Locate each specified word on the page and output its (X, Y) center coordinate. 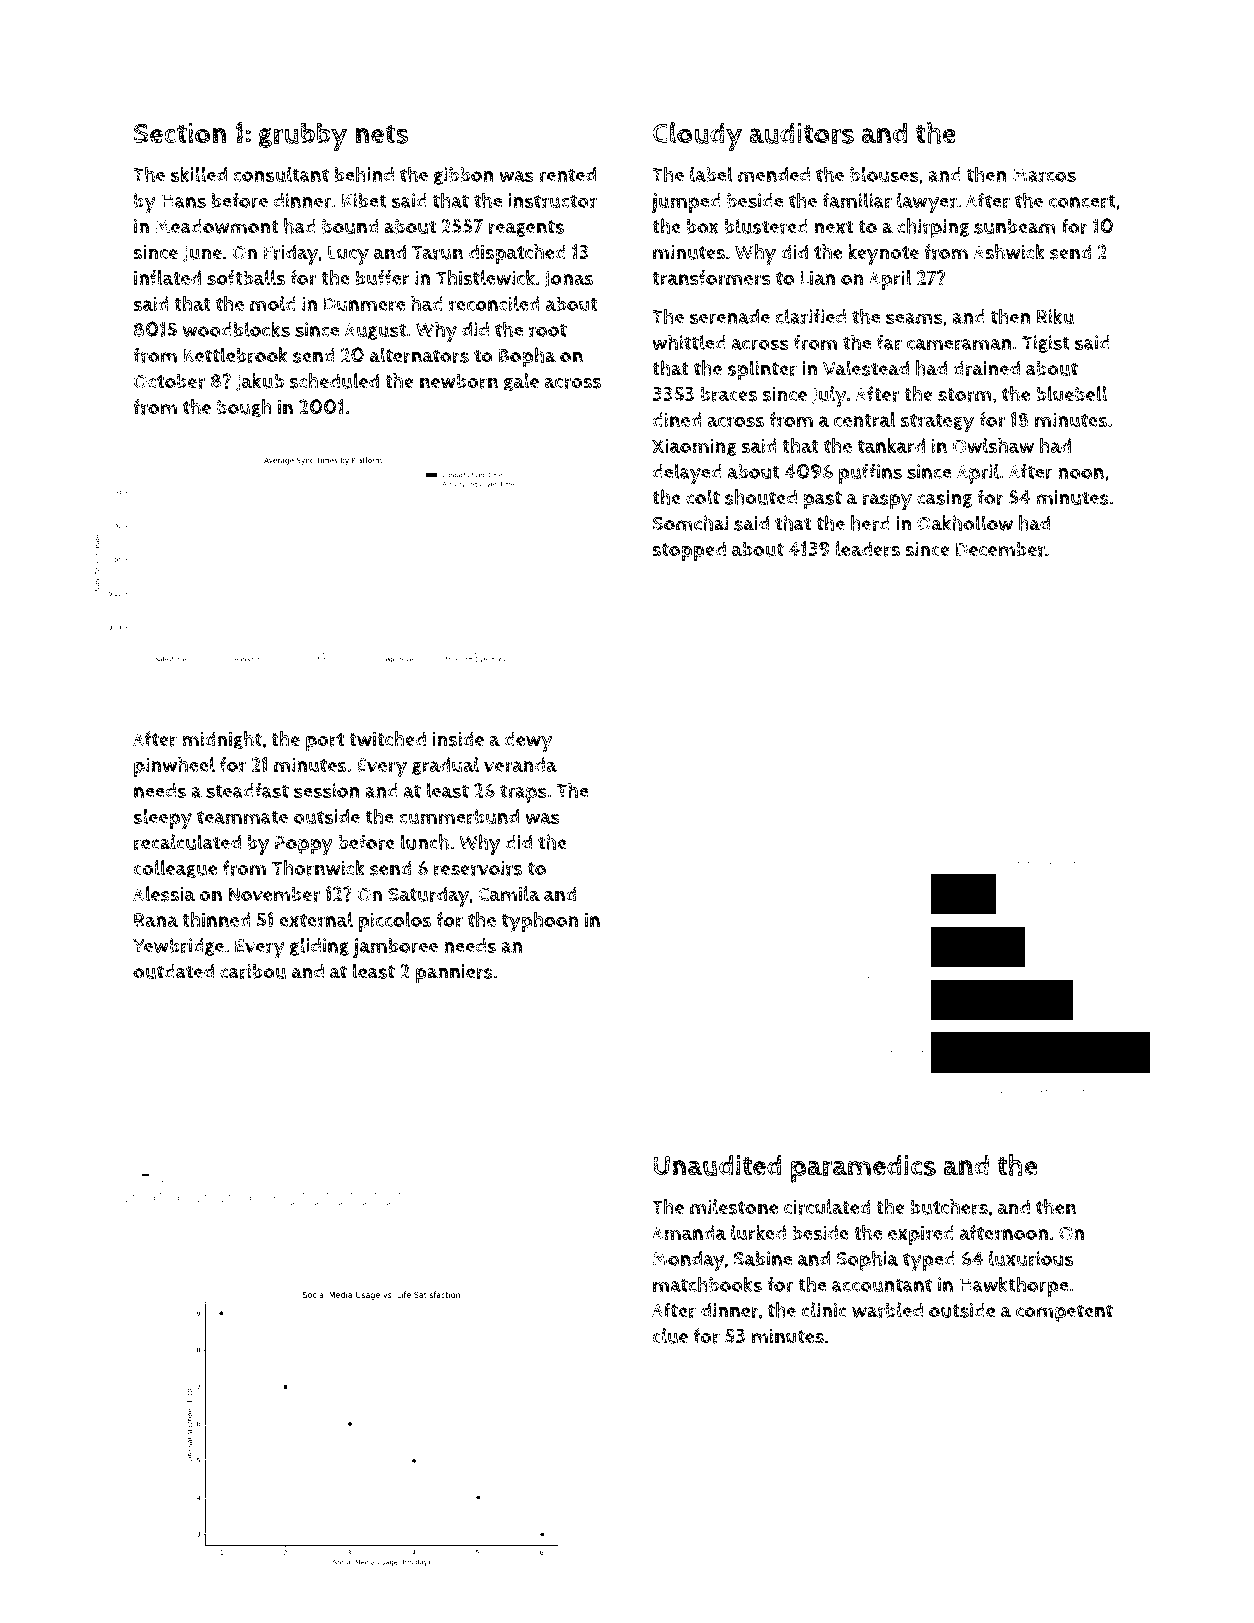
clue (670, 1336)
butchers (949, 1207)
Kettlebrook (236, 355)
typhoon (540, 922)
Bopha (527, 357)
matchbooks (707, 1284)
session (327, 790)
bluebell (1071, 394)
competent (1064, 1313)
